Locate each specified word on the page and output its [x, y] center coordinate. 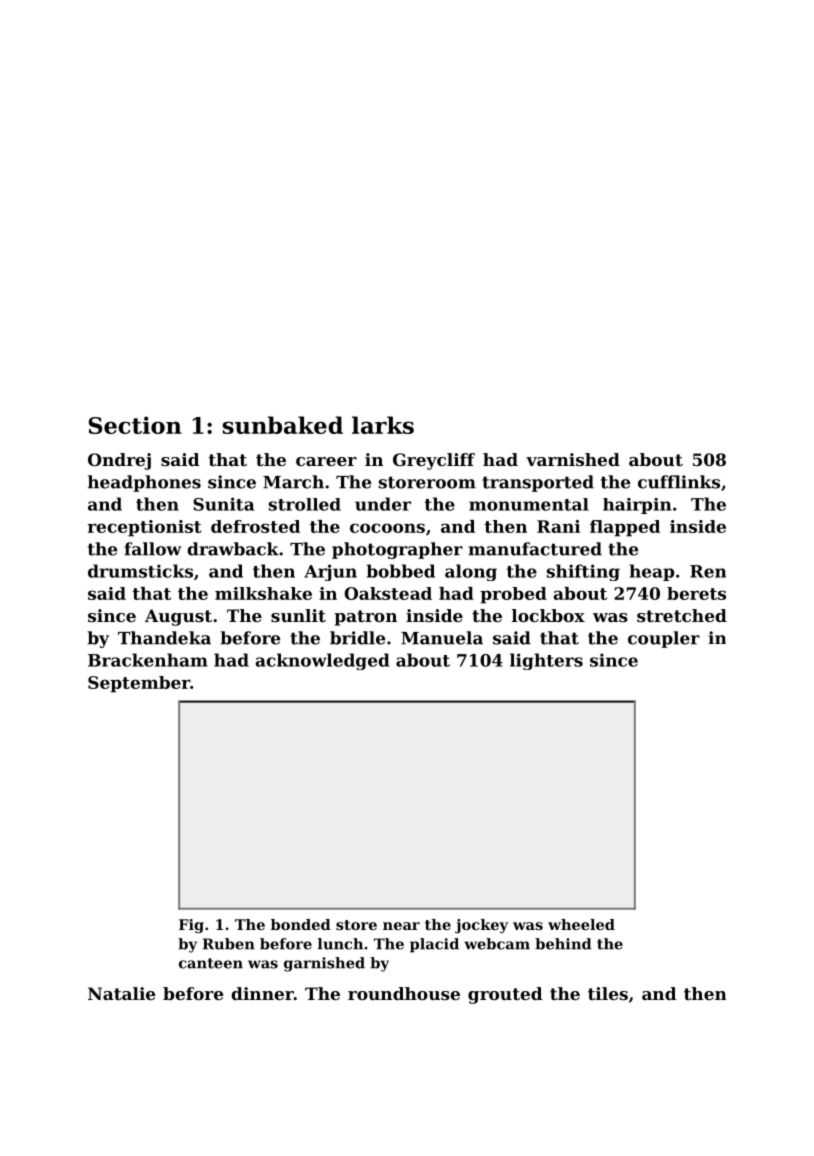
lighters [546, 661]
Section [135, 425]
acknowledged [322, 661]
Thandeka [164, 638]
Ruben [229, 944]
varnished [573, 459]
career [326, 461]
